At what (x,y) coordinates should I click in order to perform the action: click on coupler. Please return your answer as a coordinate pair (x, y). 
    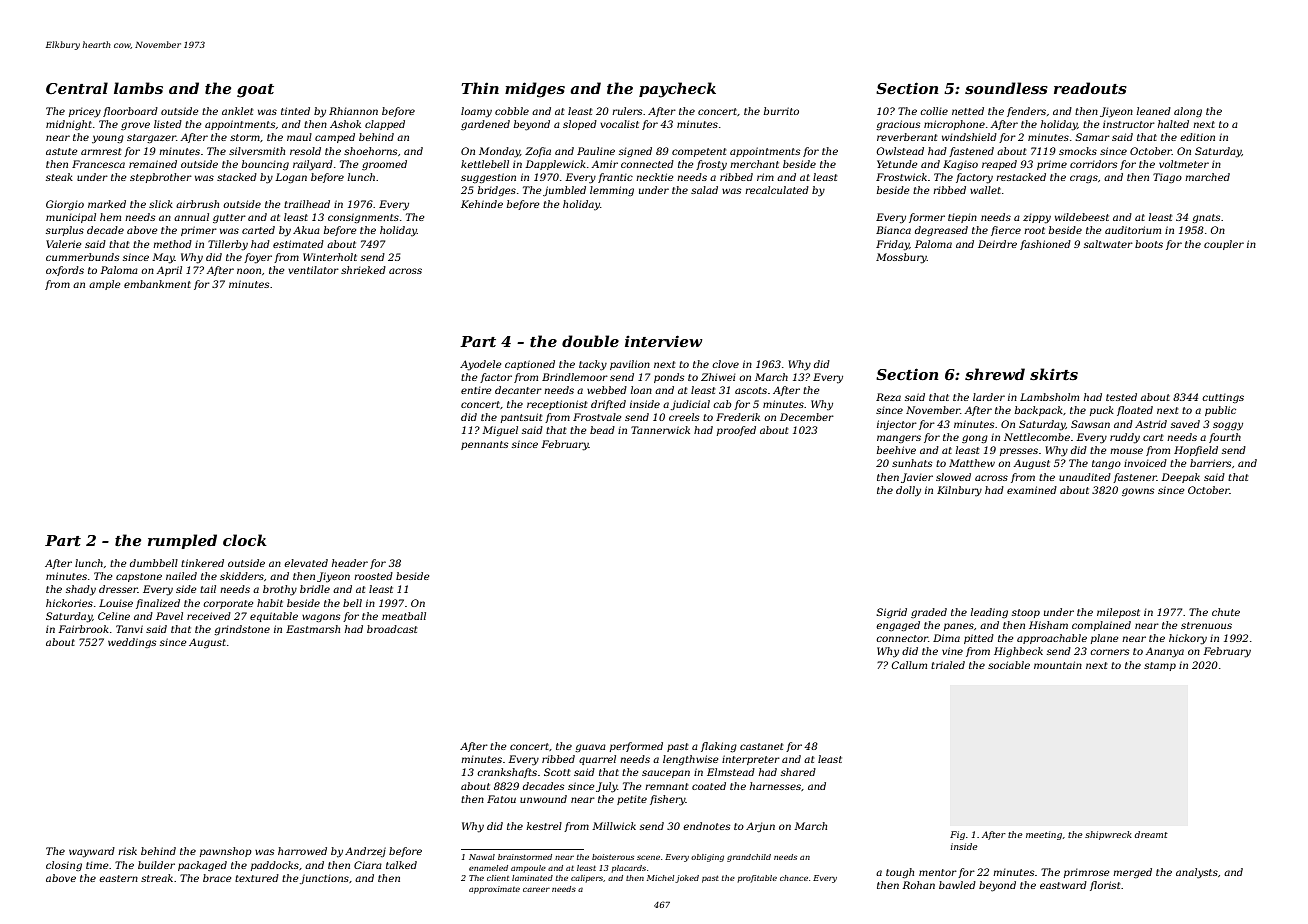
    Looking at the image, I should click on (1224, 245).
